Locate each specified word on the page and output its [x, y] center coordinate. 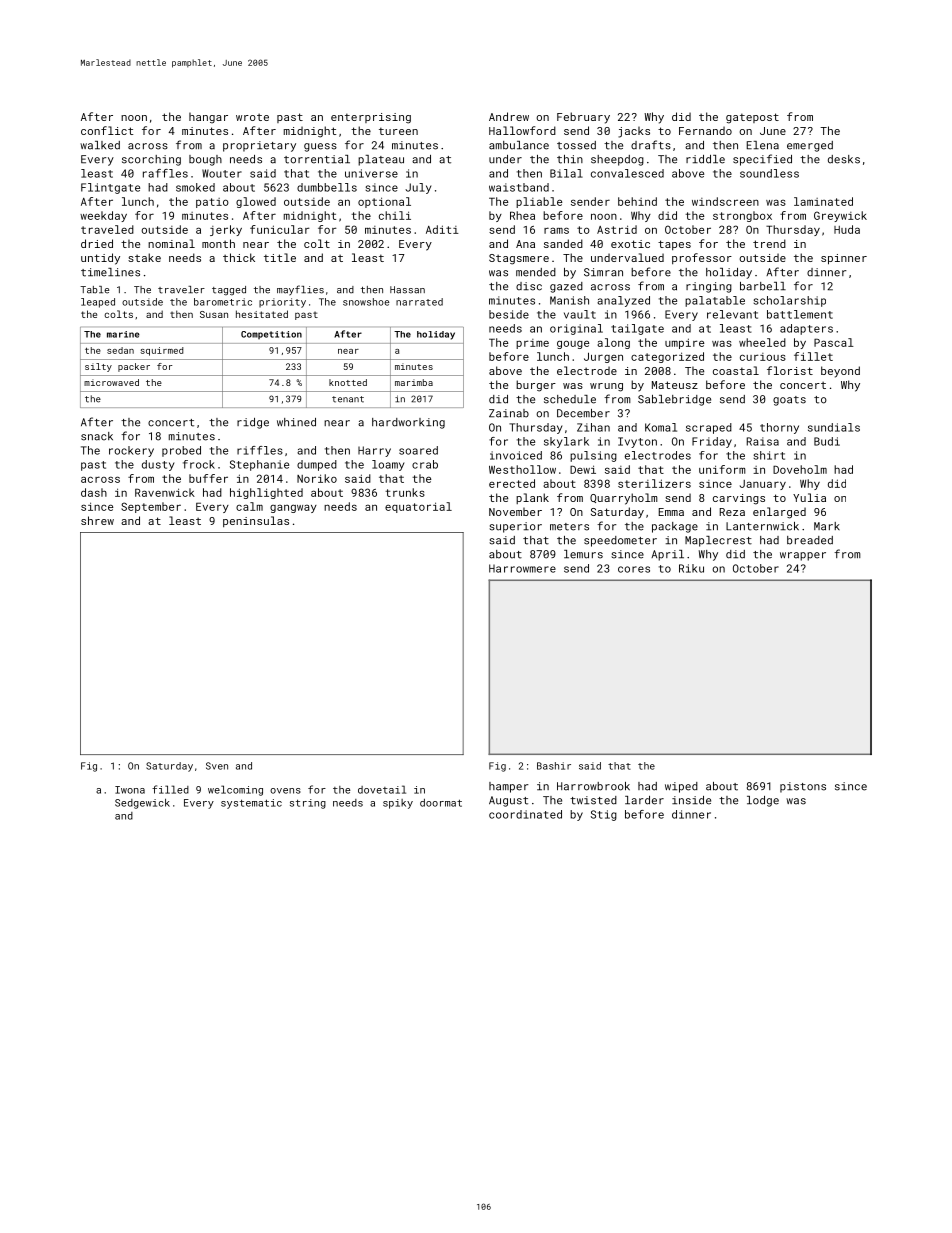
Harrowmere [522, 568]
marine [123, 334]
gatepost [752, 118]
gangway [293, 508]
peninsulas [256, 521]
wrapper [803, 556]
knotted [348, 382]
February [583, 118]
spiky [398, 804]
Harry [374, 451]
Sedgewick [142, 803]
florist [790, 370]
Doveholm [800, 469]
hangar [208, 118]
